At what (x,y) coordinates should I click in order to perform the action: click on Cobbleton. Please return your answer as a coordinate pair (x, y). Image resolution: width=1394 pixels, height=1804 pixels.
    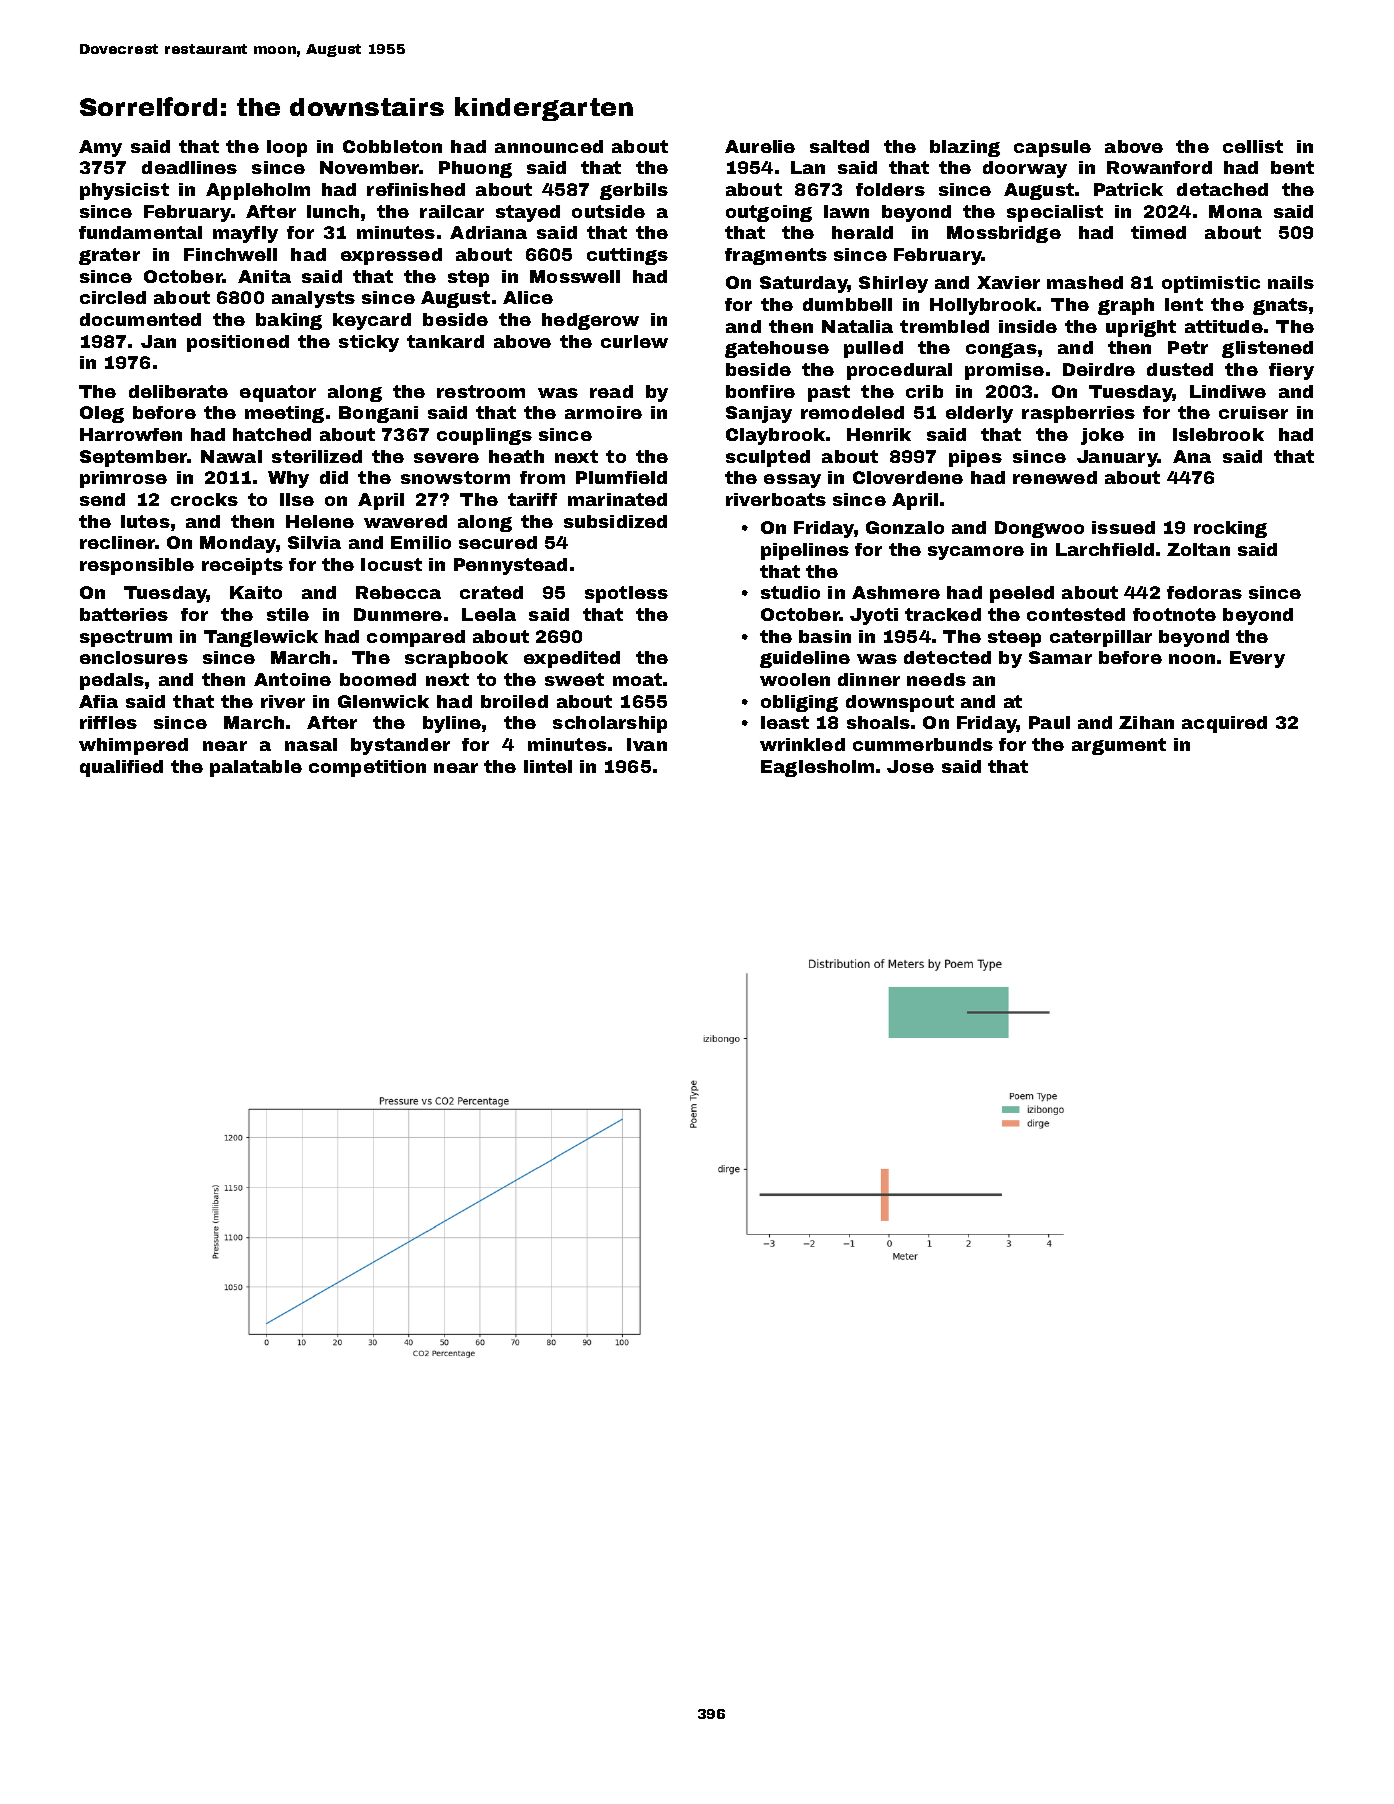
    Looking at the image, I should click on (392, 146).
